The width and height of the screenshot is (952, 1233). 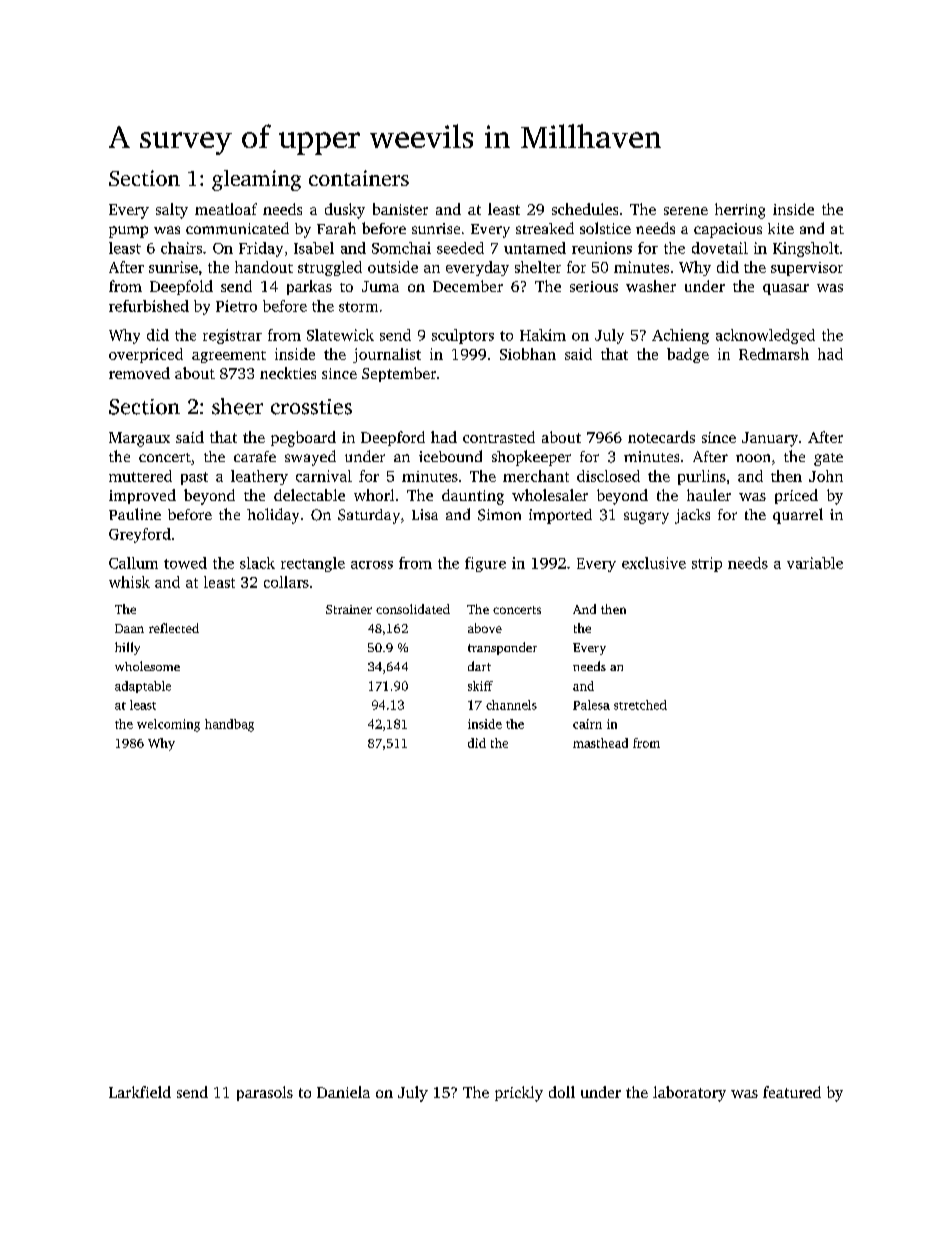 What do you see at coordinates (511, 705) in the screenshot?
I see `channels` at bounding box center [511, 705].
